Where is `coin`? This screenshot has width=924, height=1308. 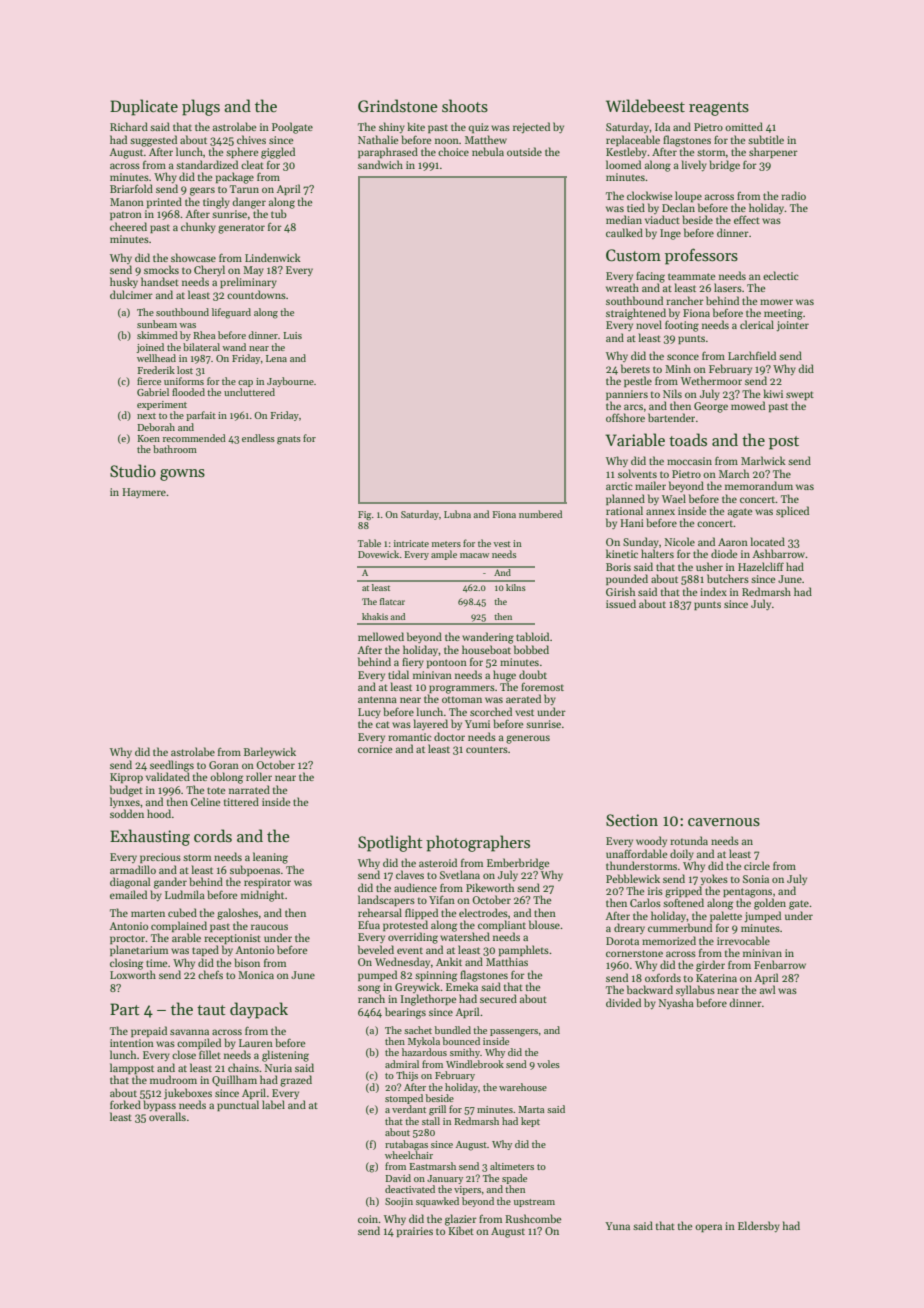 coin is located at coordinates (368, 1219).
